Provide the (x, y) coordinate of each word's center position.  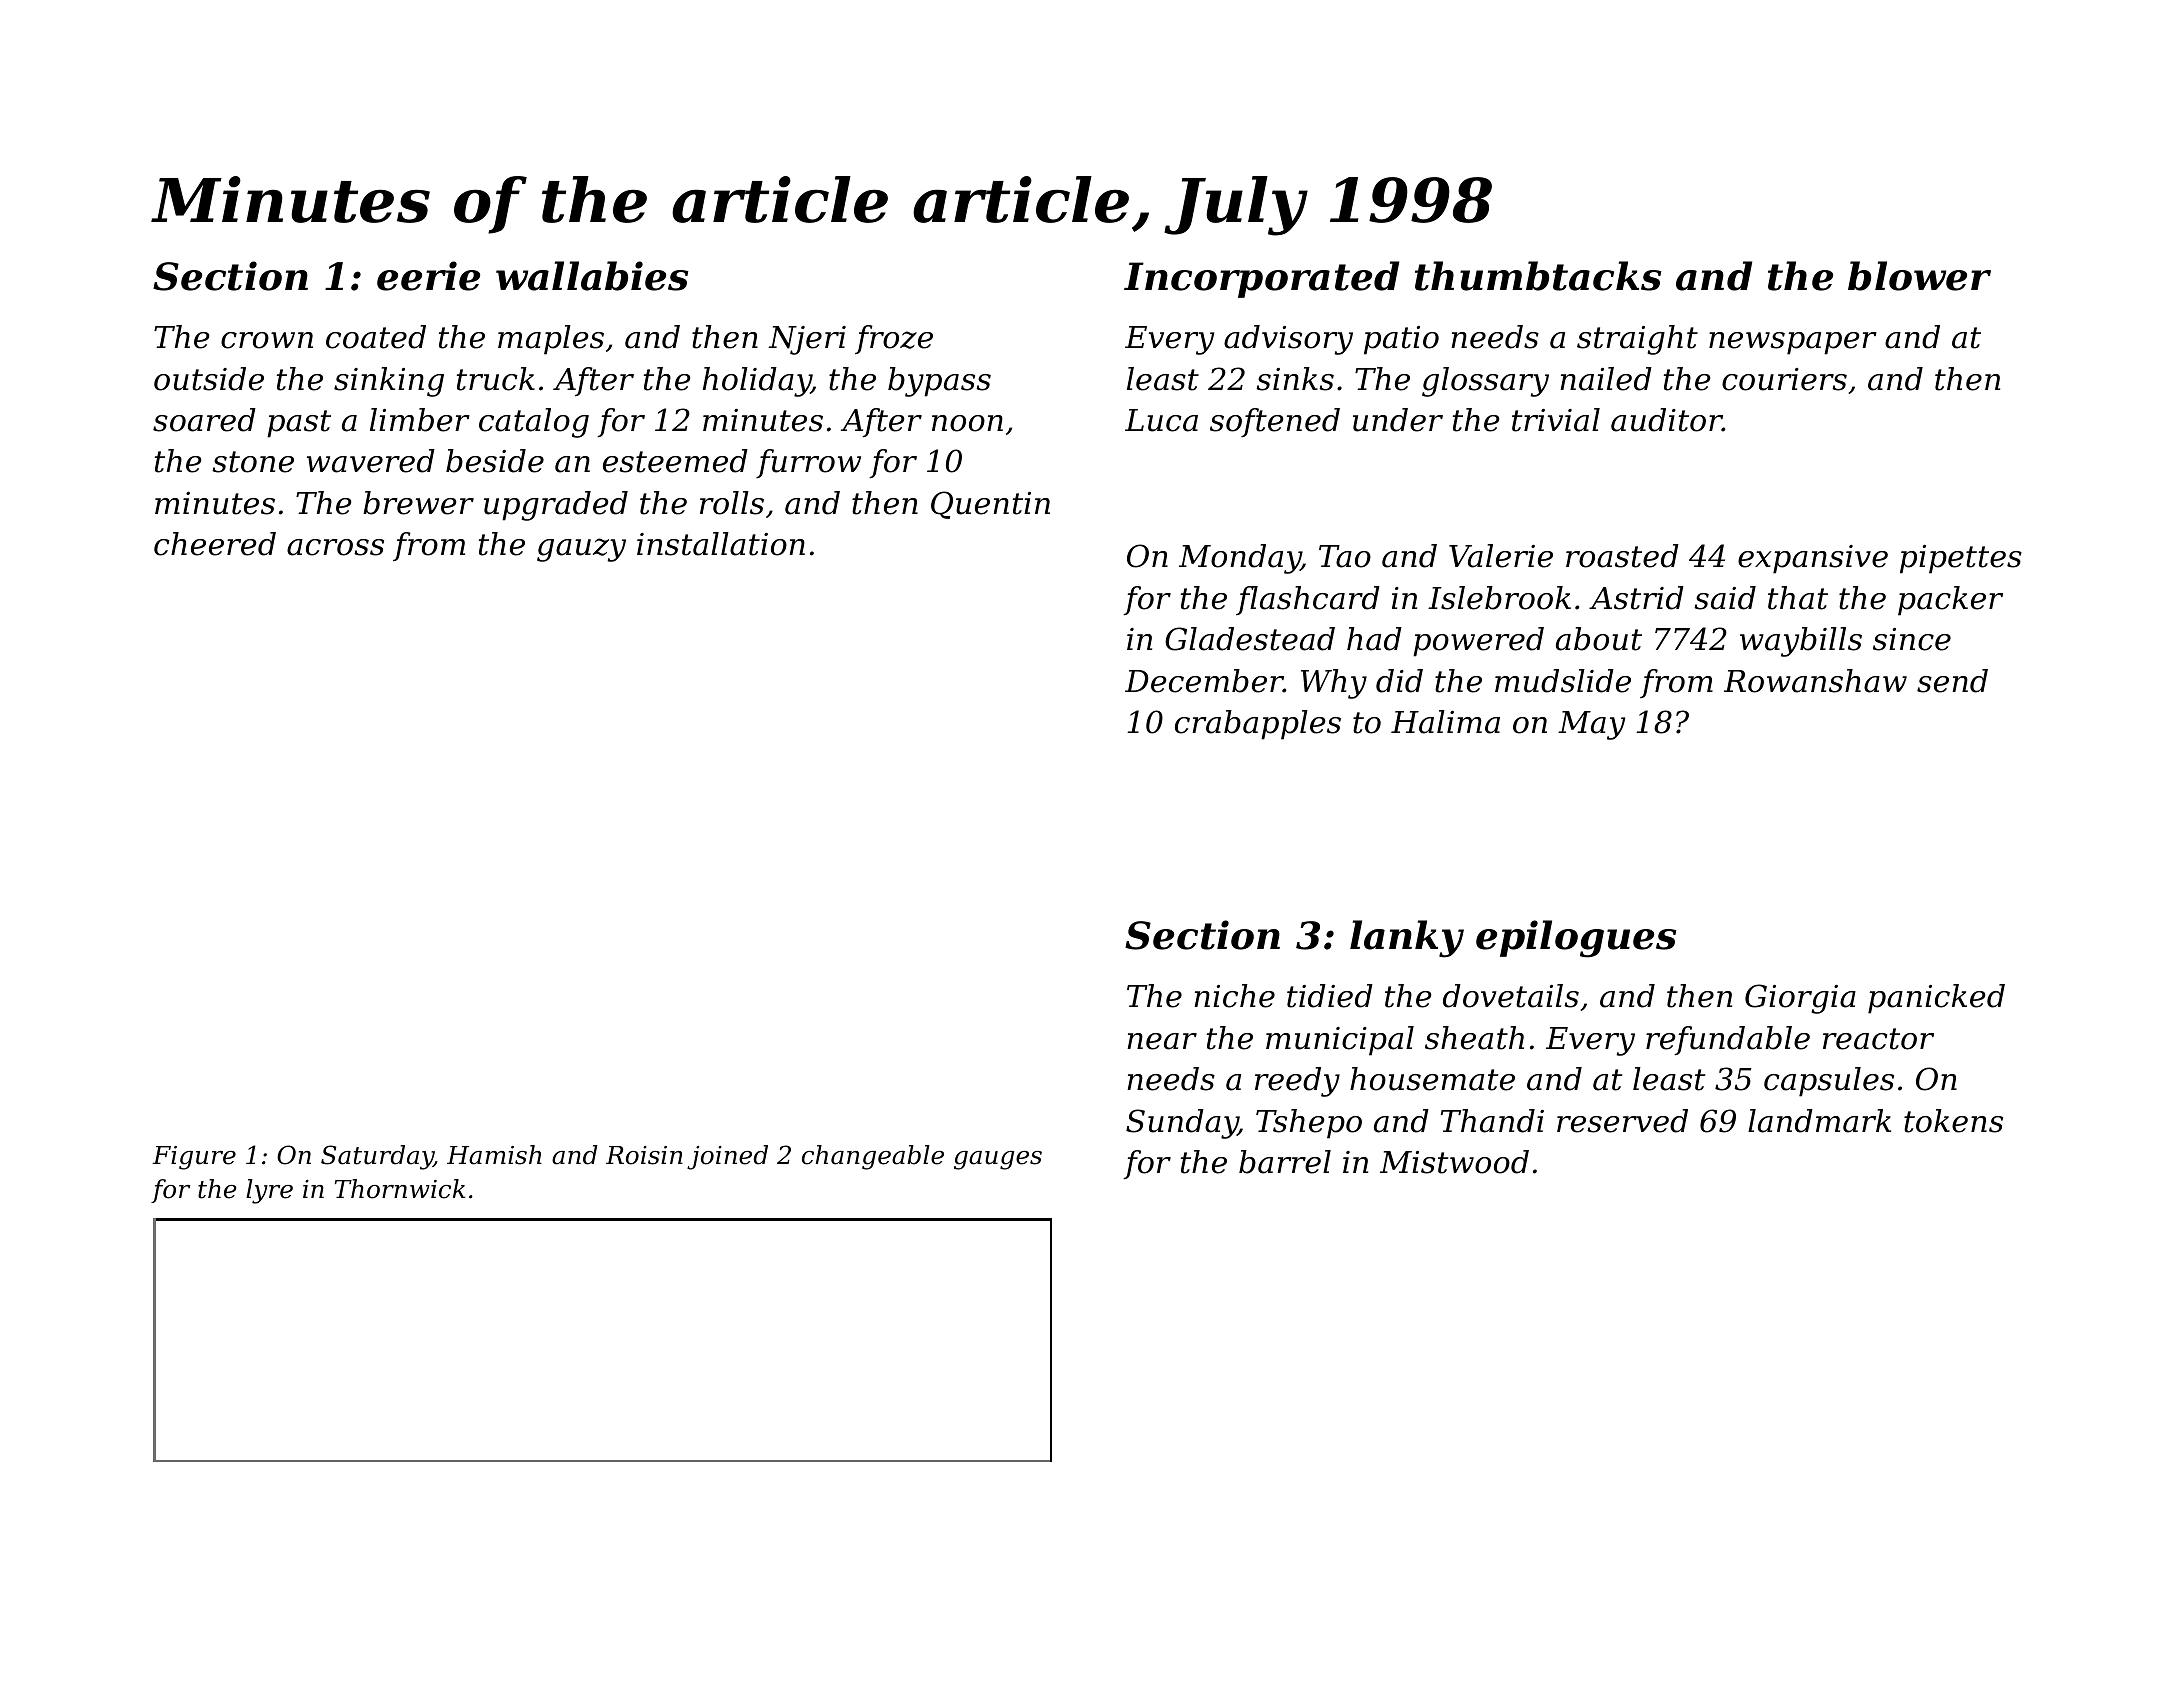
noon (967, 423)
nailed (1606, 379)
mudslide (1563, 681)
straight (1637, 340)
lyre (269, 1191)
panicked (1936, 999)
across (335, 547)
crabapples (1258, 725)
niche (1234, 996)
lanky (1407, 939)
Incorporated (1261, 279)
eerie (428, 276)
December (1204, 681)
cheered (215, 544)
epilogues (1576, 939)
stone (253, 462)
